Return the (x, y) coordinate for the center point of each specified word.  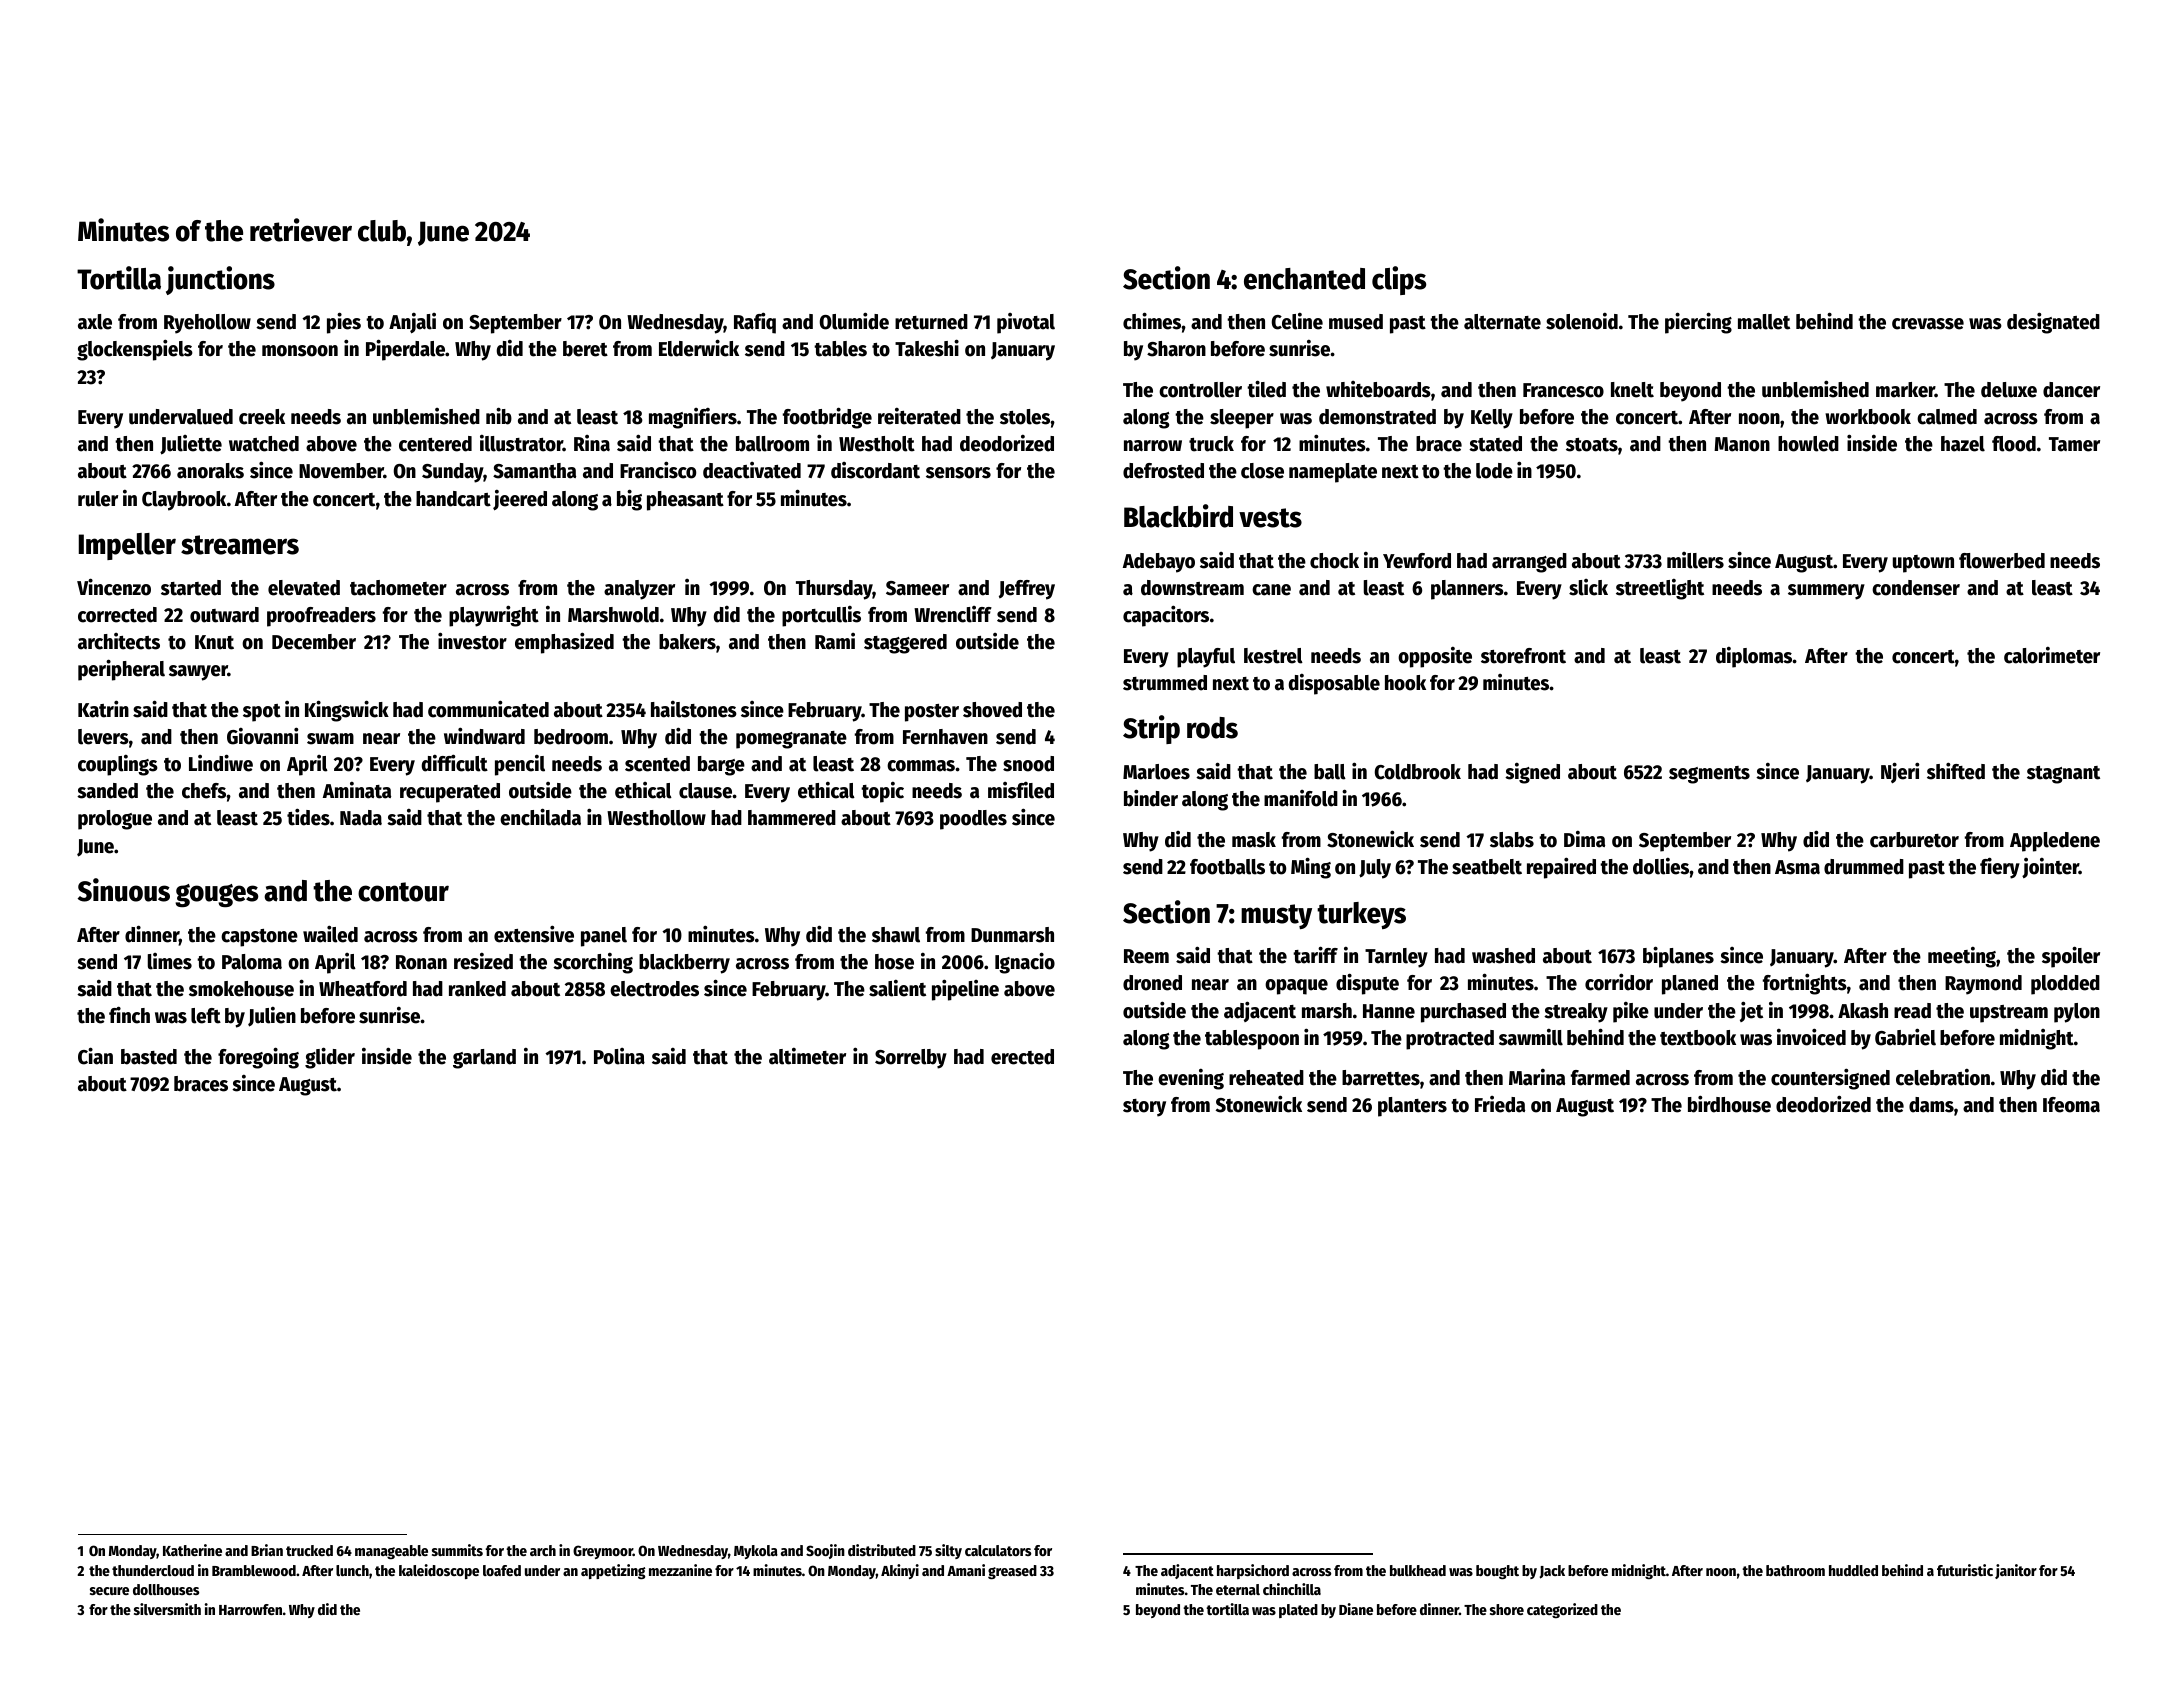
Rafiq (755, 323)
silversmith (167, 1609)
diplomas (1754, 657)
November (341, 471)
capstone (259, 938)
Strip (1151, 729)
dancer (2071, 390)
